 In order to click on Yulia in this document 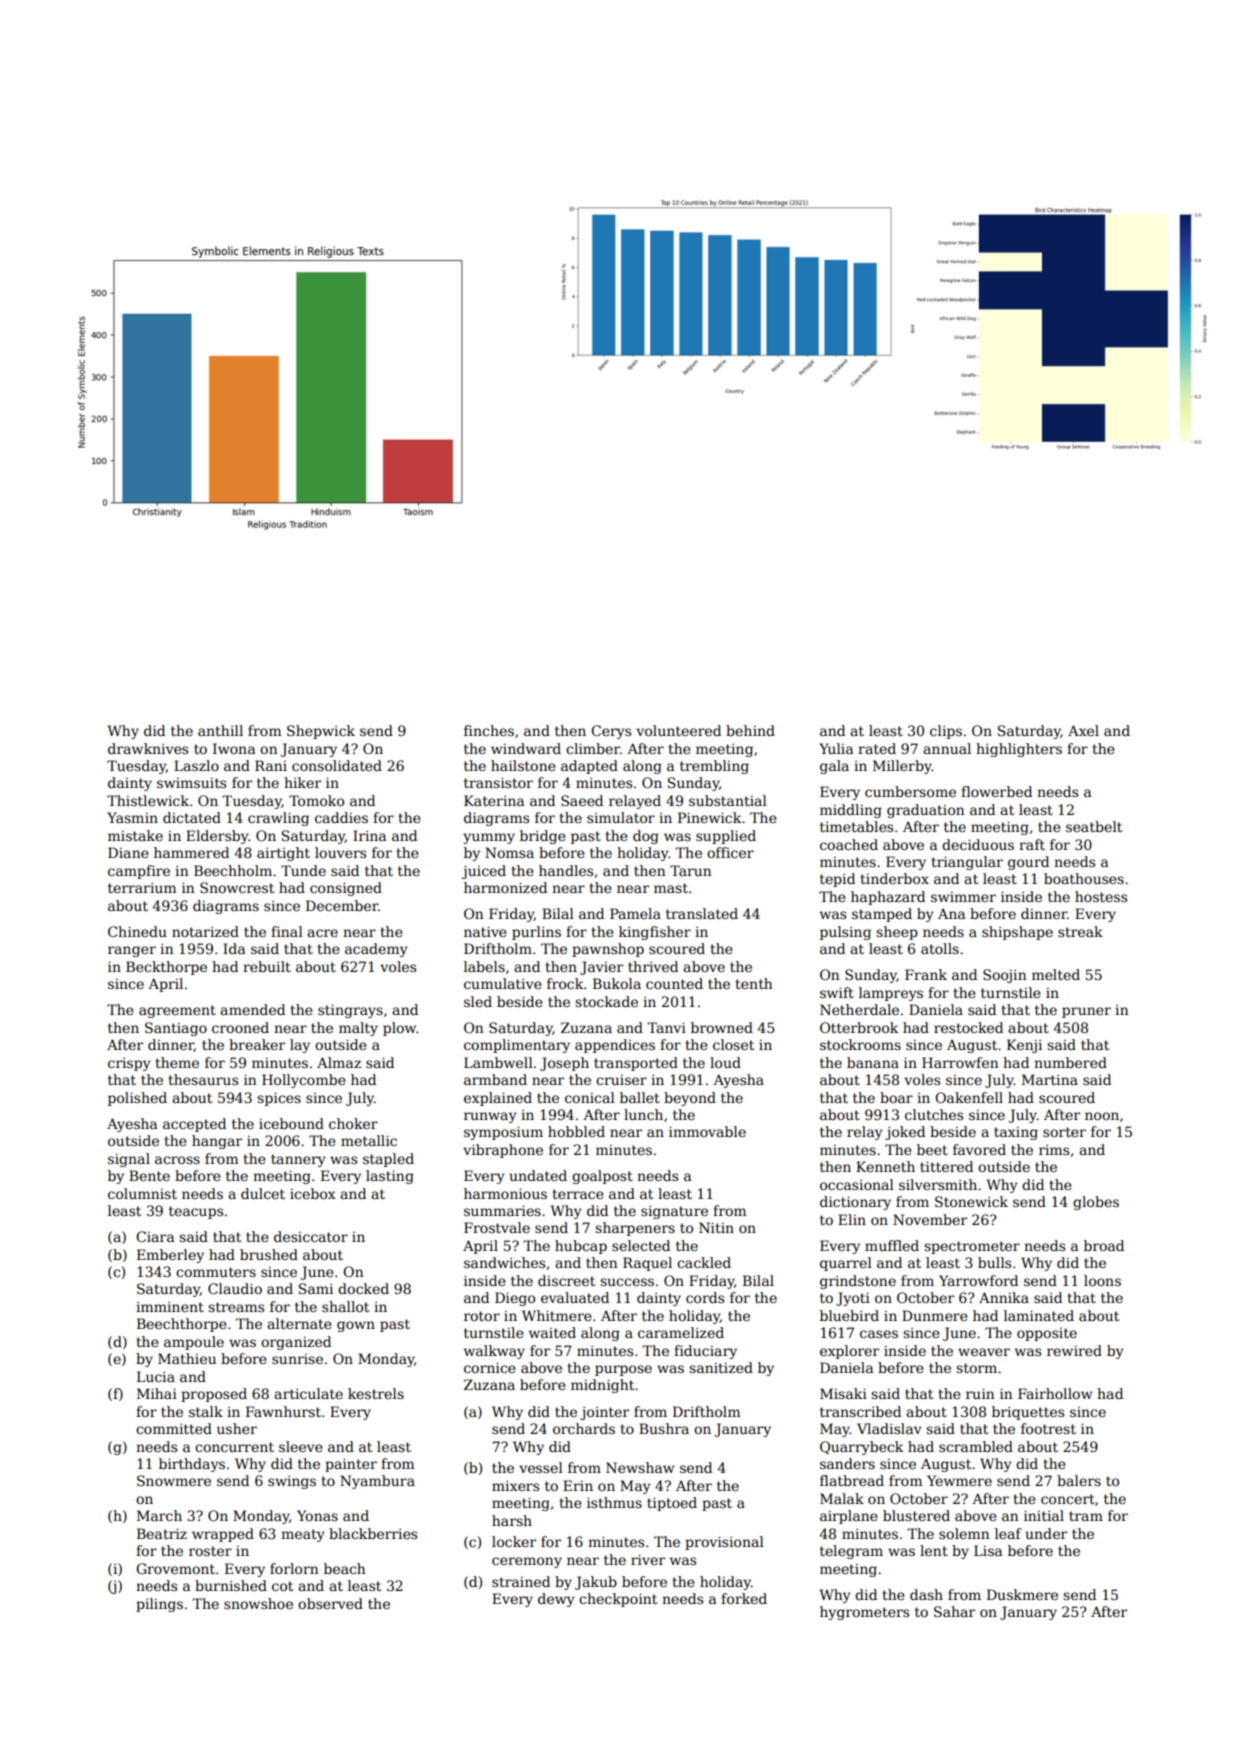, I will do `click(836, 748)`.
